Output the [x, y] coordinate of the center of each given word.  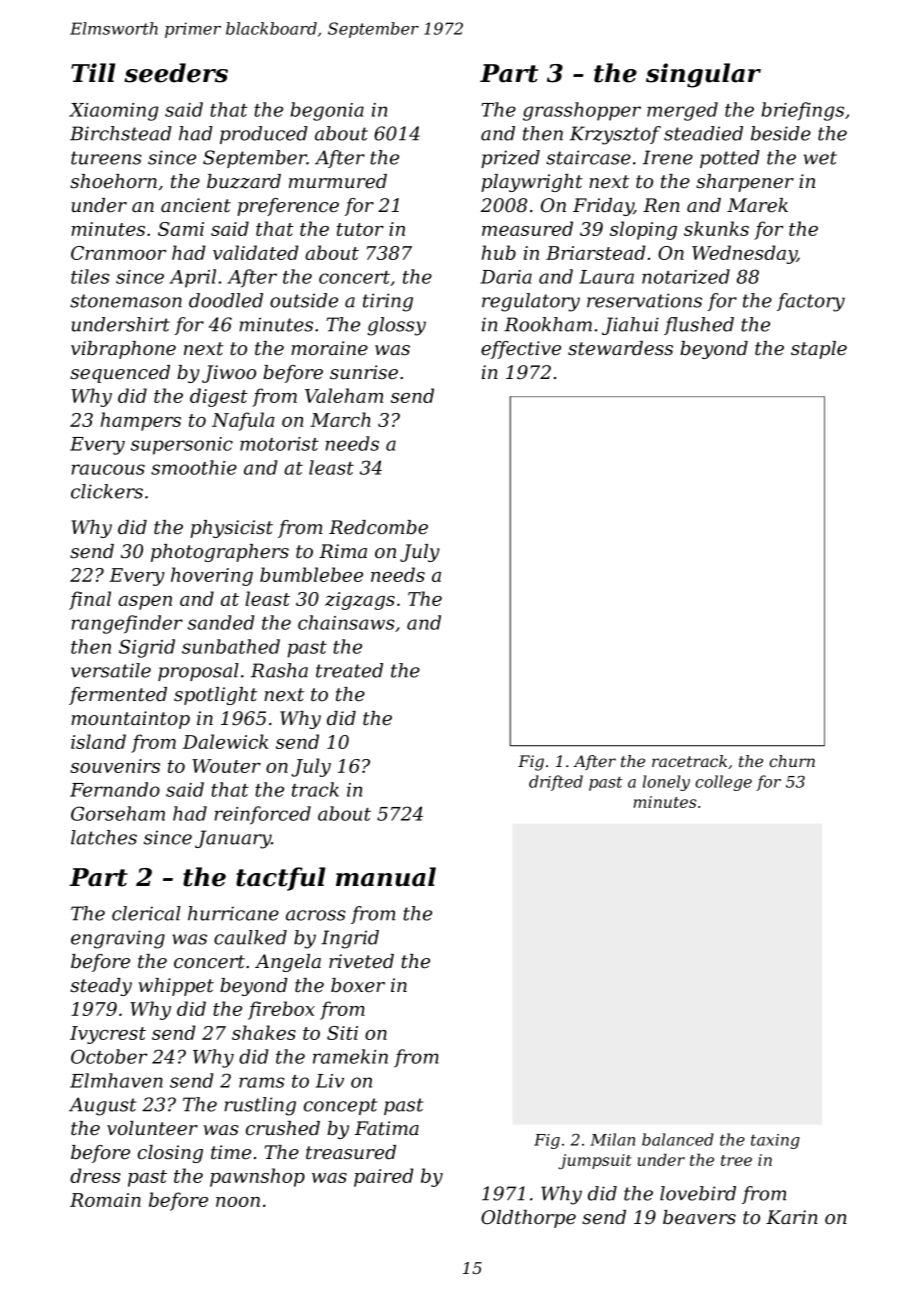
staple [819, 350]
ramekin [350, 1056]
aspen [145, 603]
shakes [264, 1032]
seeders [176, 73]
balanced [678, 1139]
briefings [802, 111]
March [340, 419]
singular [703, 75]
